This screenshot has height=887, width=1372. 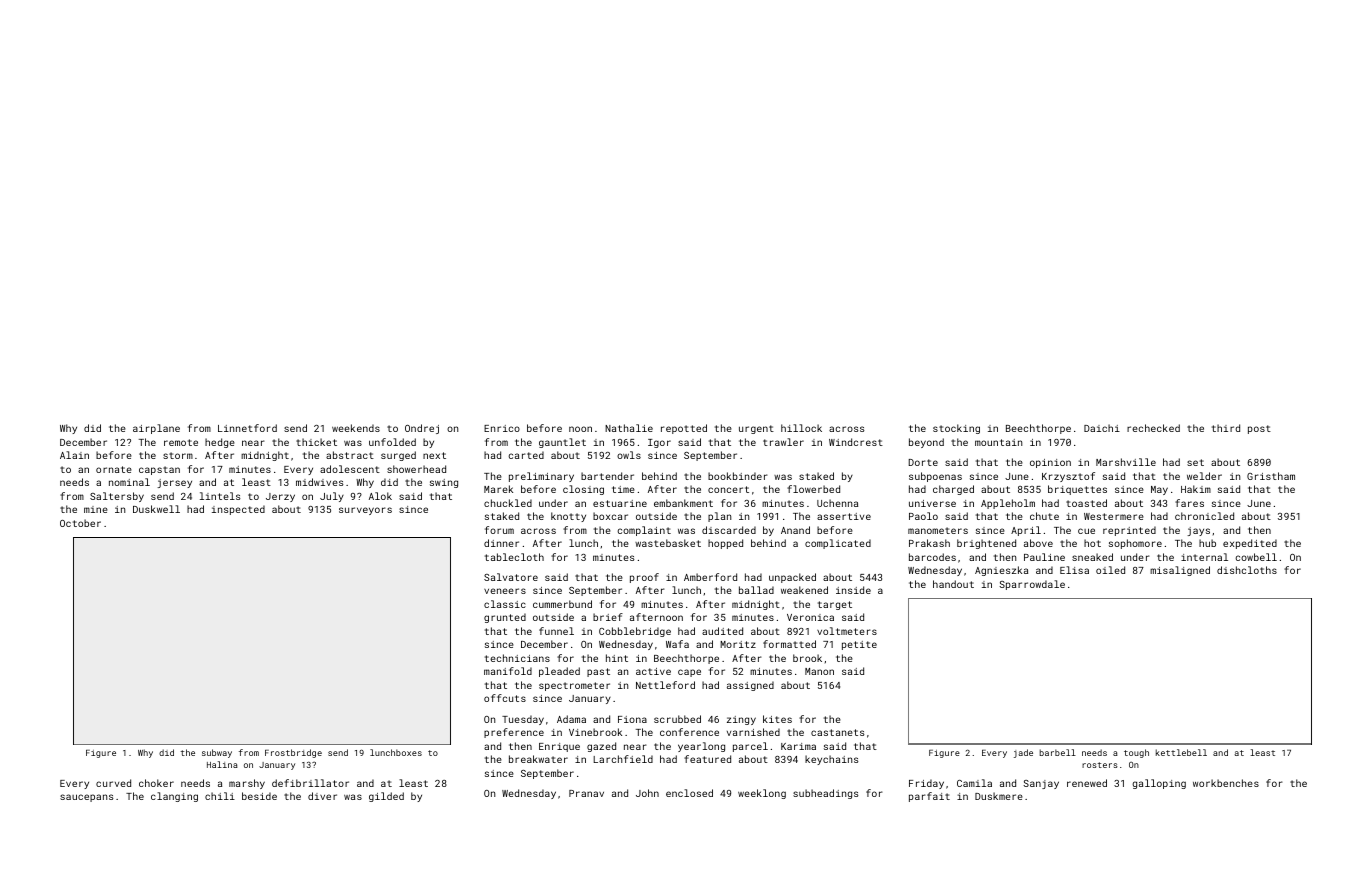 I want to click on technicians, so click(x=517, y=658).
